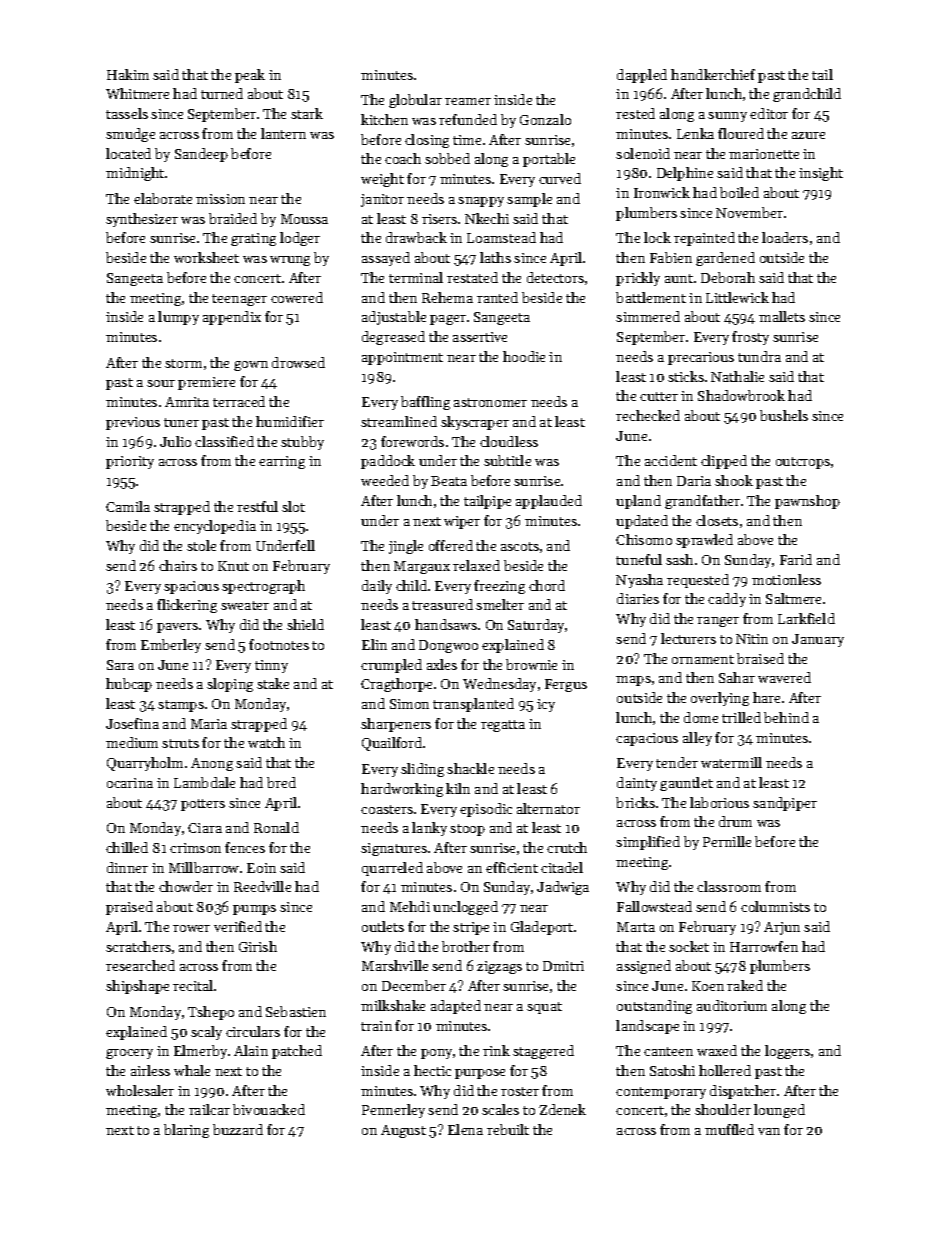 The width and height of the screenshot is (952, 1233). I want to click on reamer, so click(468, 101).
